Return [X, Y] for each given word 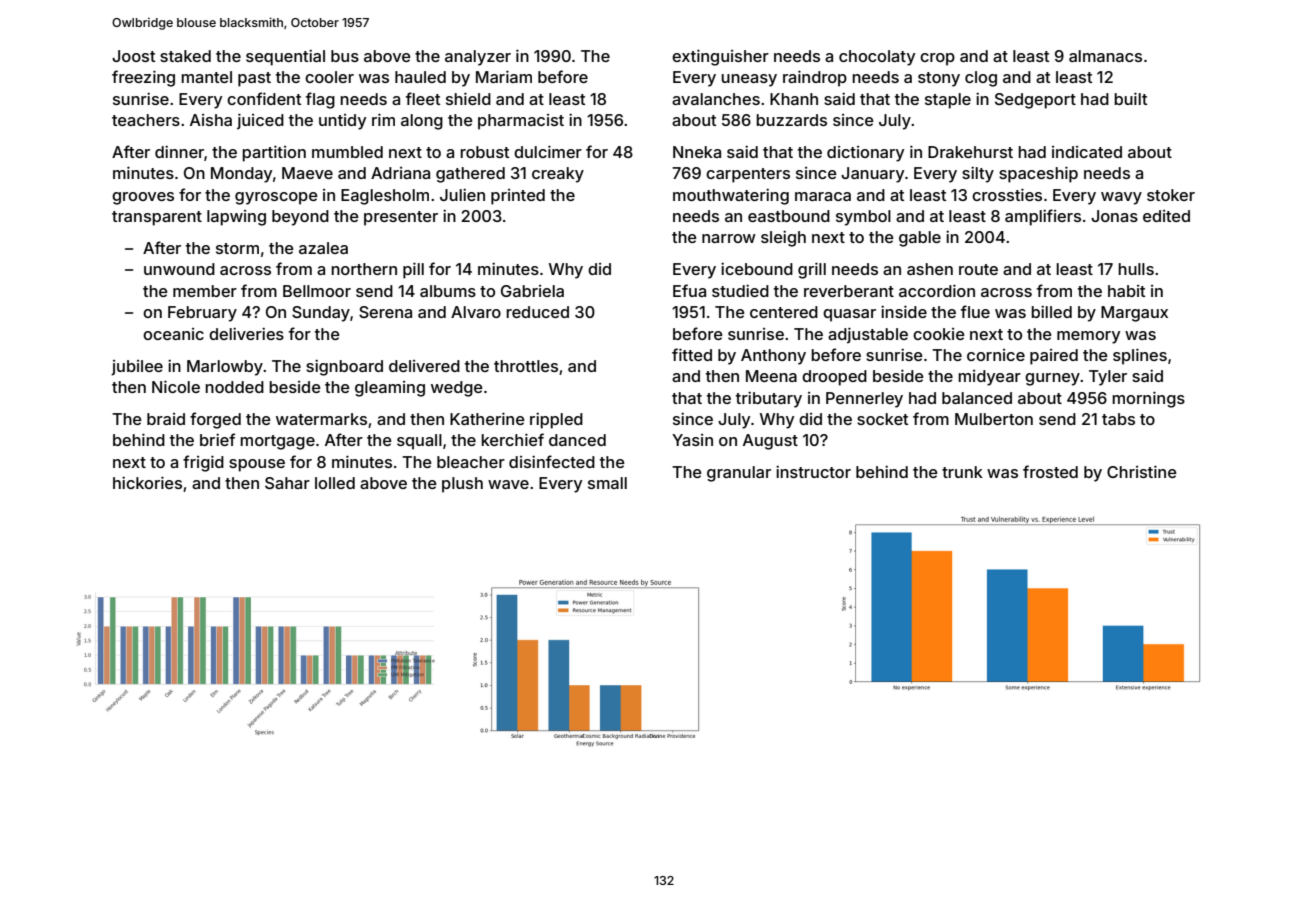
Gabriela [532, 291]
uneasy [749, 80]
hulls [1136, 269]
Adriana [400, 173]
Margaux [1134, 314]
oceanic [173, 334]
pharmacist [521, 122]
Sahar [287, 483]
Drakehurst [970, 152]
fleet [423, 98]
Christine [1142, 471]
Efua [689, 290]
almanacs [1105, 56]
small [607, 483]
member [205, 291]
